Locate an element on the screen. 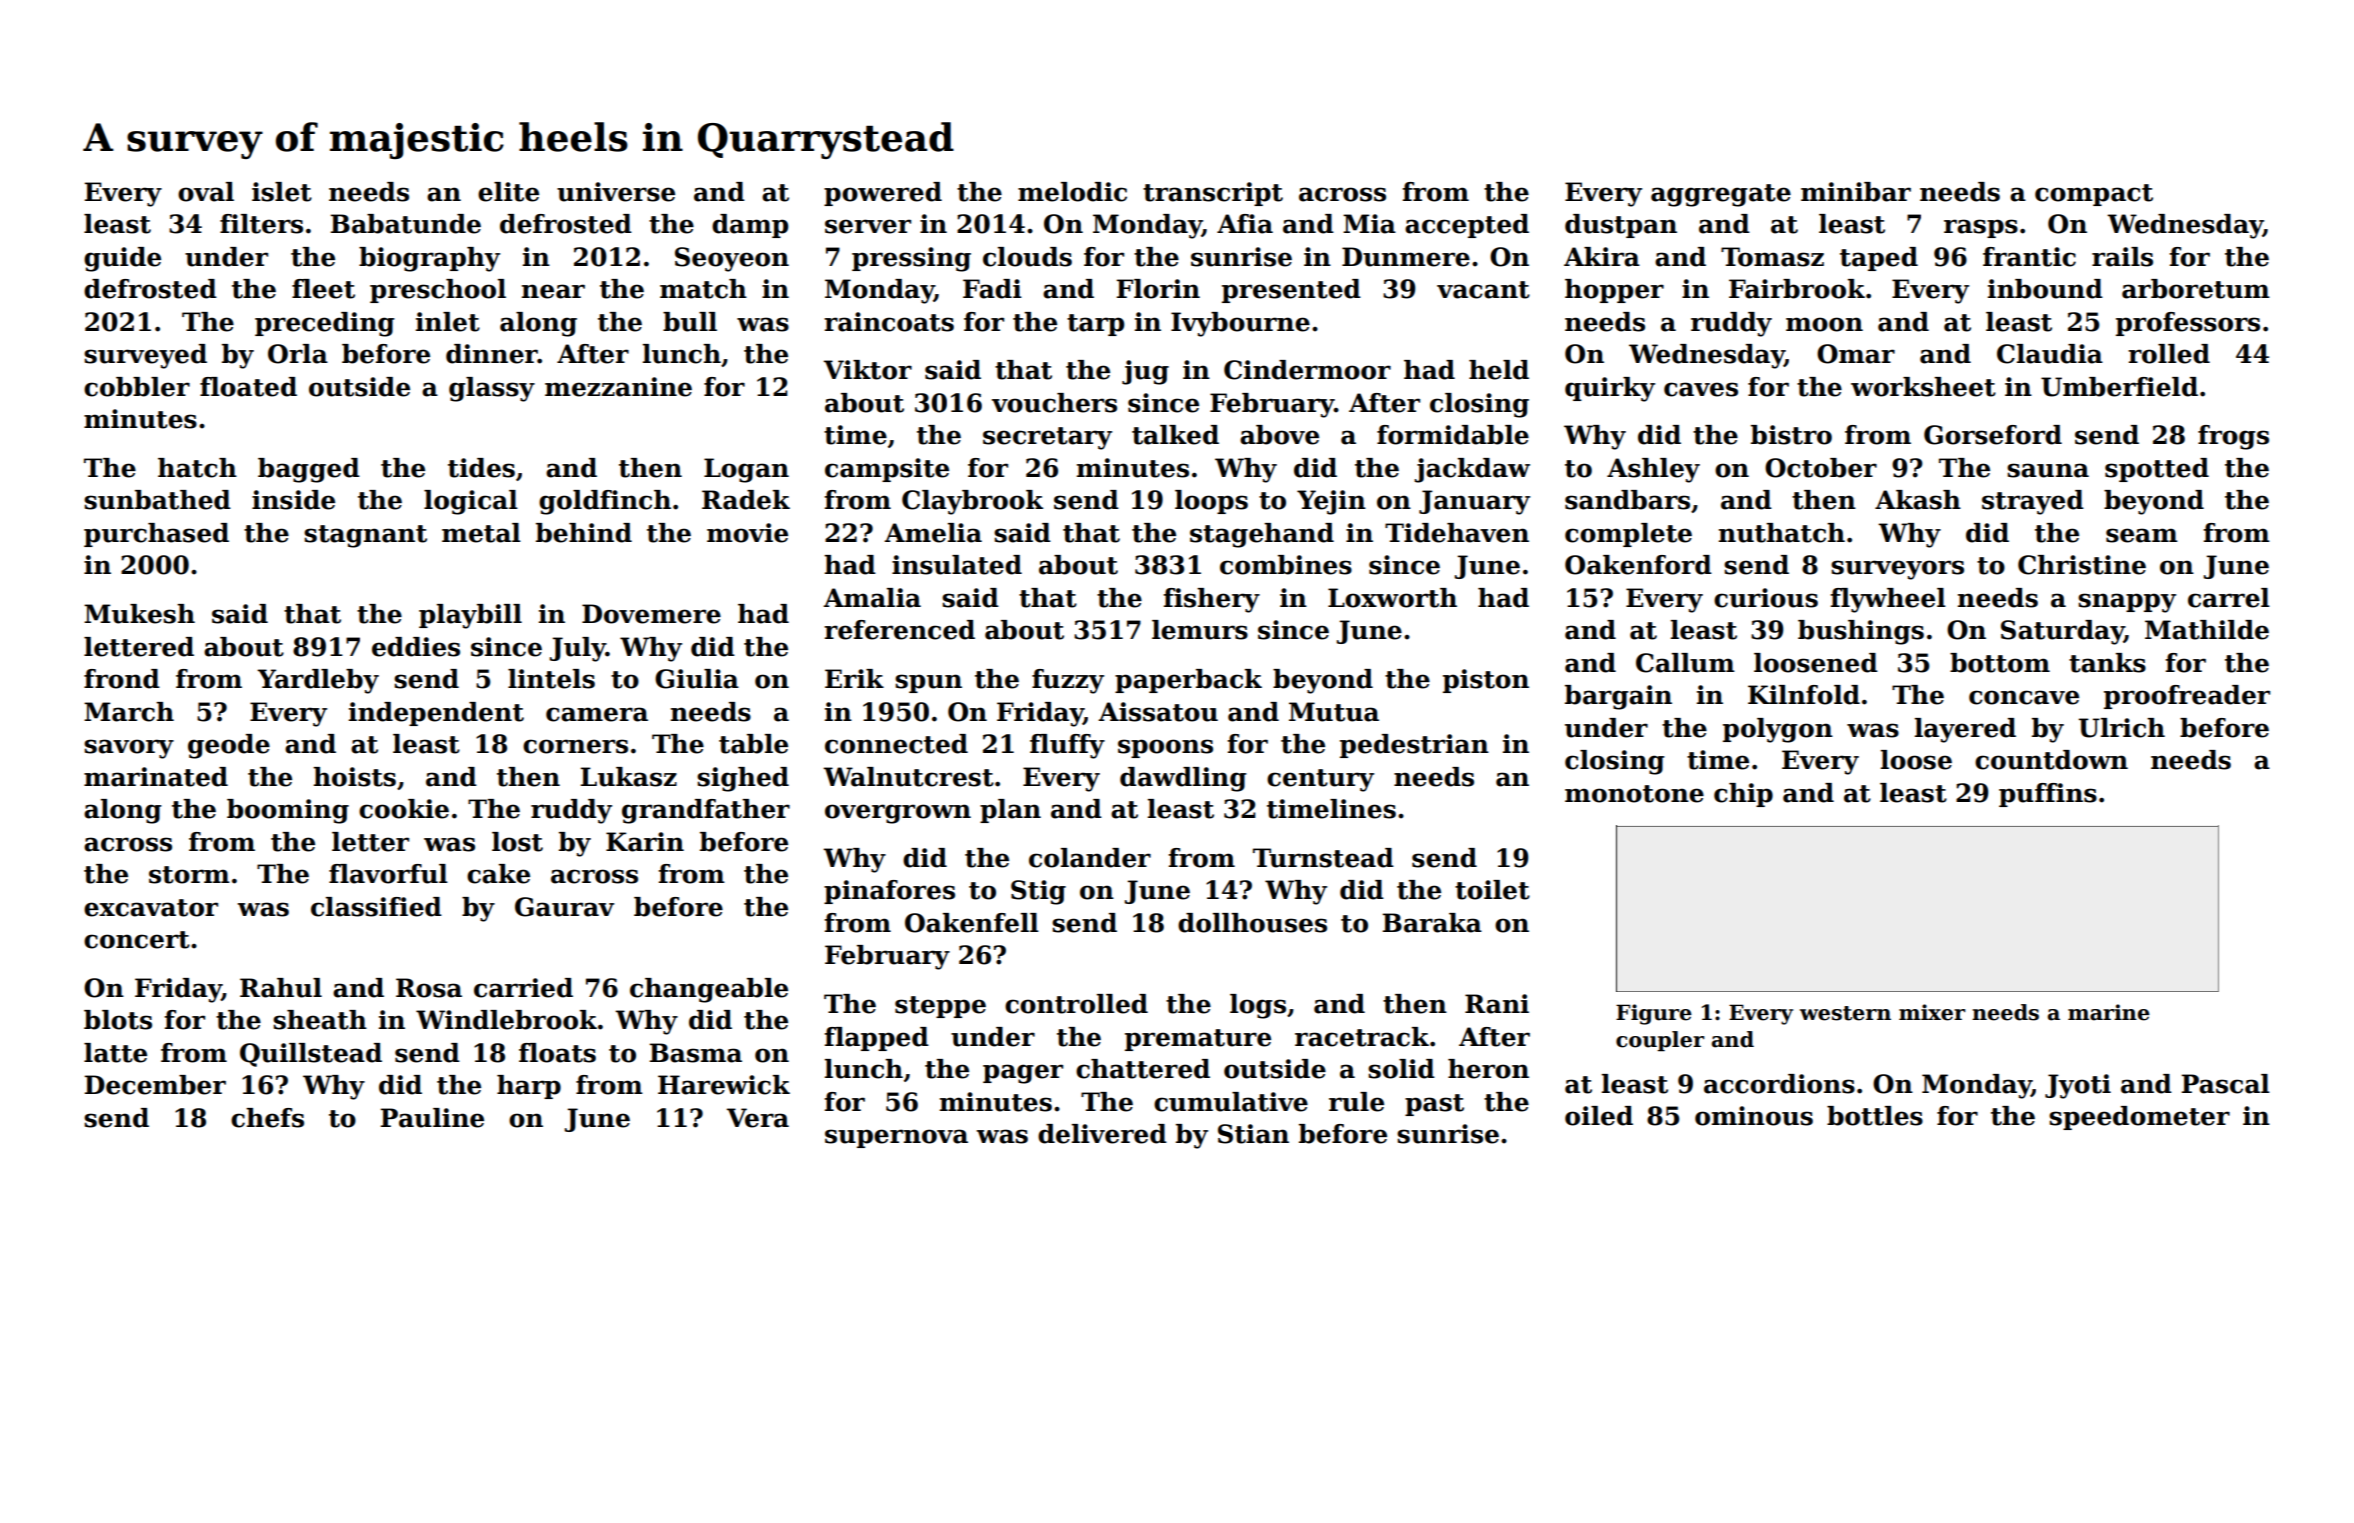  powered is located at coordinates (883, 194).
